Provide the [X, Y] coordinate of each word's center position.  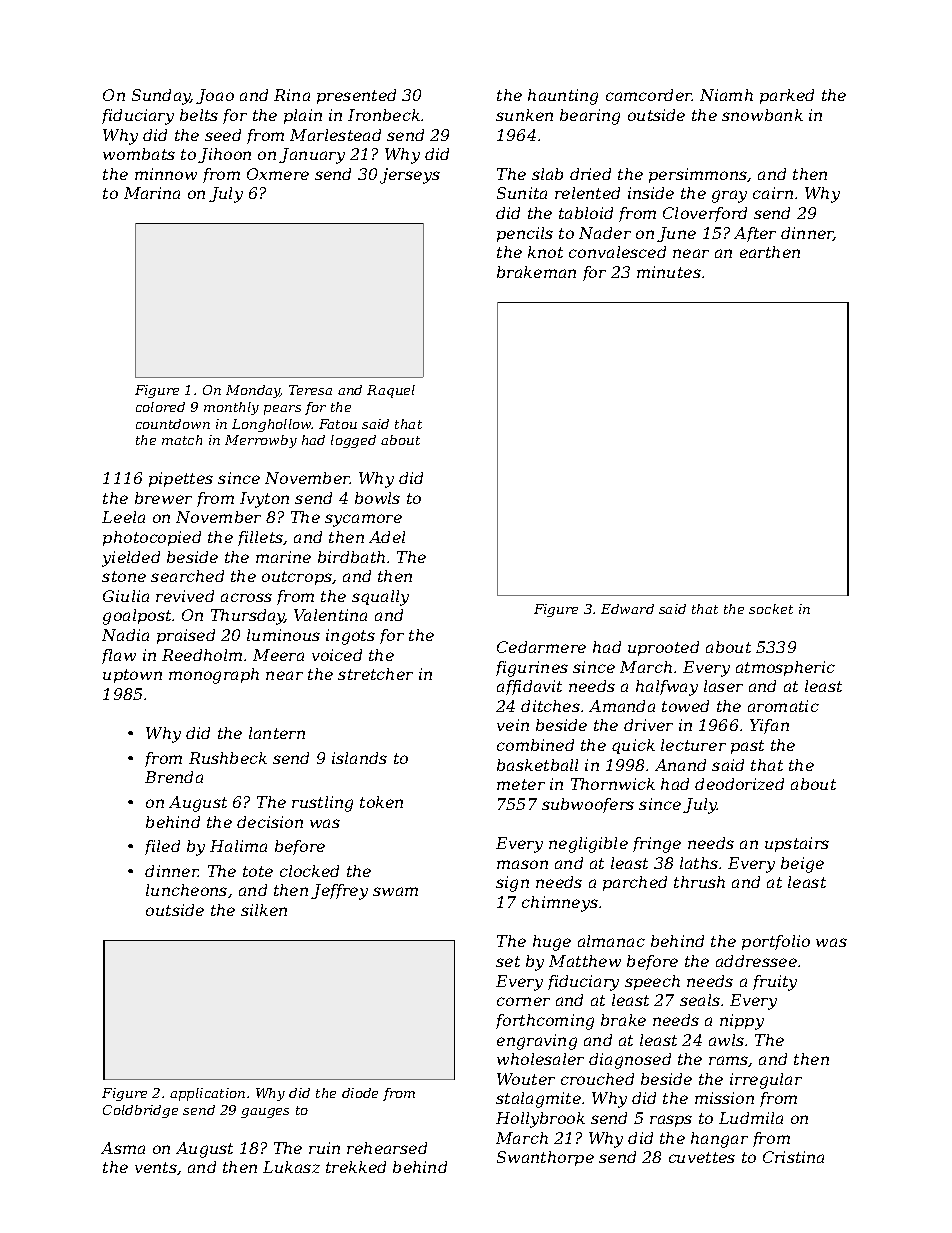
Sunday [161, 97]
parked [787, 96]
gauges [265, 1113]
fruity [775, 983]
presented [356, 96]
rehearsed [387, 1148]
